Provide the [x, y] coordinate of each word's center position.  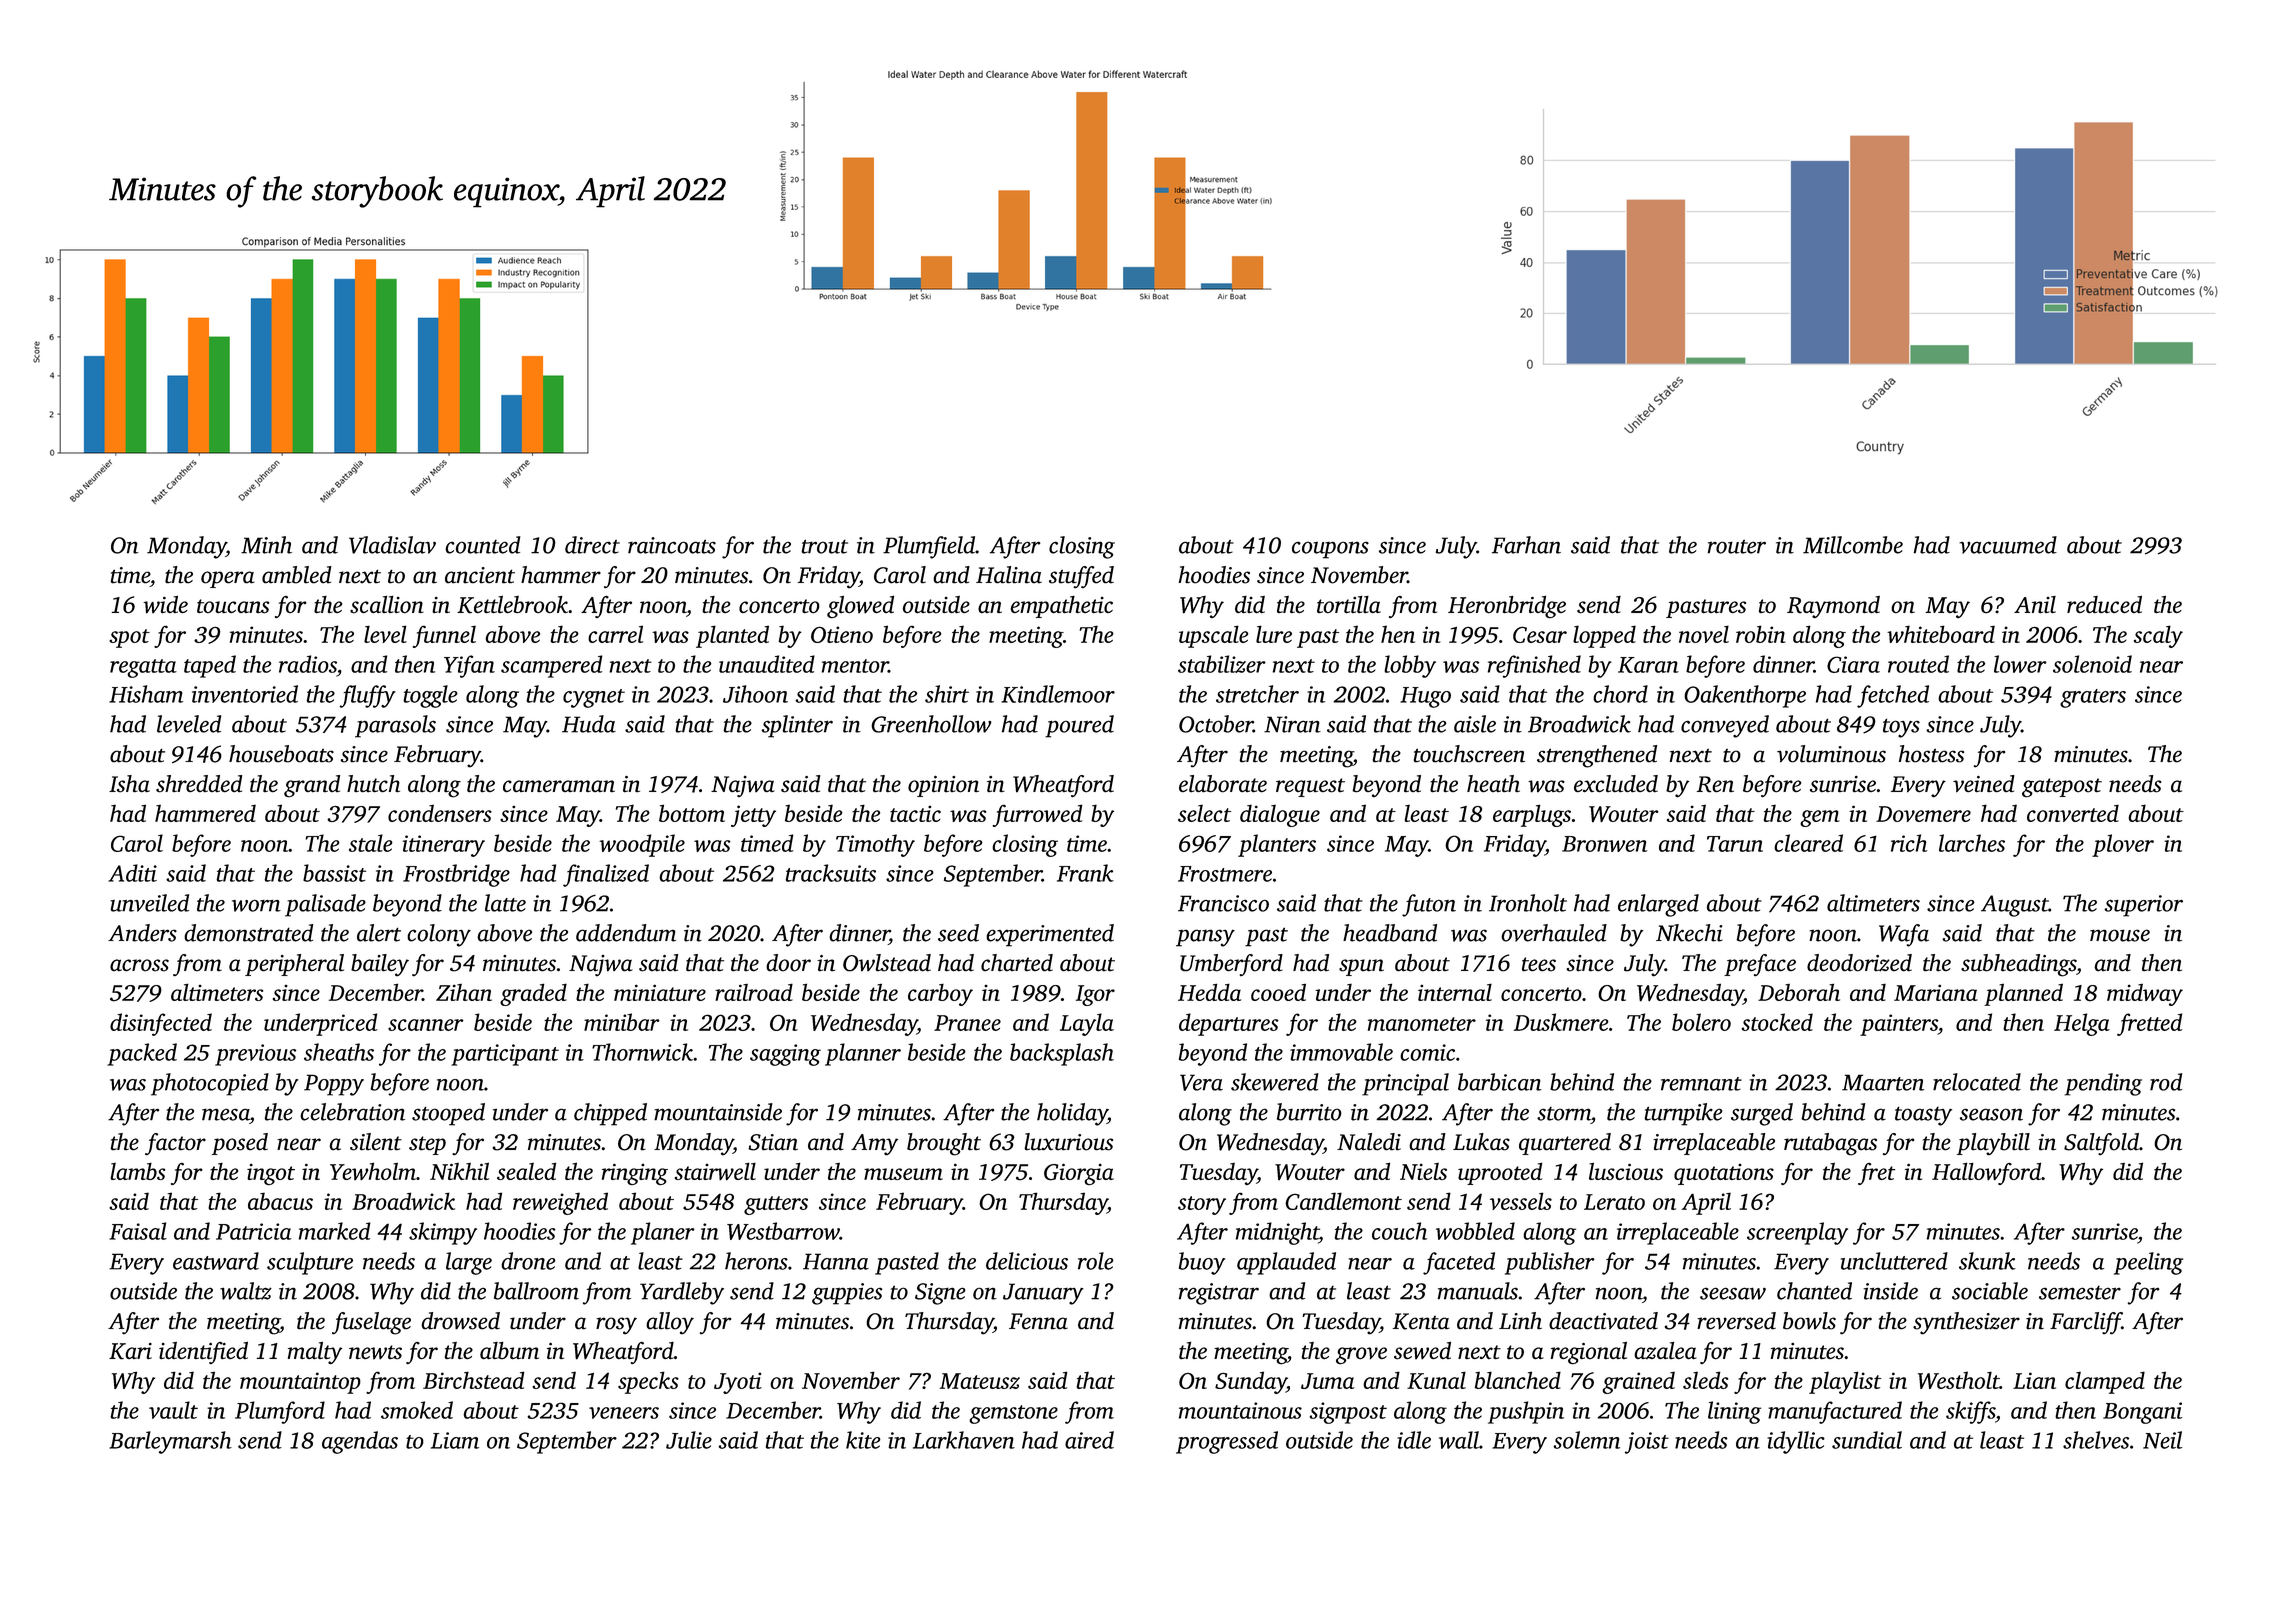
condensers [440, 813]
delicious [1027, 1261]
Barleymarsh [170, 1442]
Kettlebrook [512, 605]
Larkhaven [964, 1440]
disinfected [161, 1024]
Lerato [1614, 1202]
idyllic [1796, 1442]
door [788, 963]
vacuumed [2008, 545]
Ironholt [1528, 903]
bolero [1701, 1022]
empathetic [1062, 607]
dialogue [1280, 815]
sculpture [310, 1263]
